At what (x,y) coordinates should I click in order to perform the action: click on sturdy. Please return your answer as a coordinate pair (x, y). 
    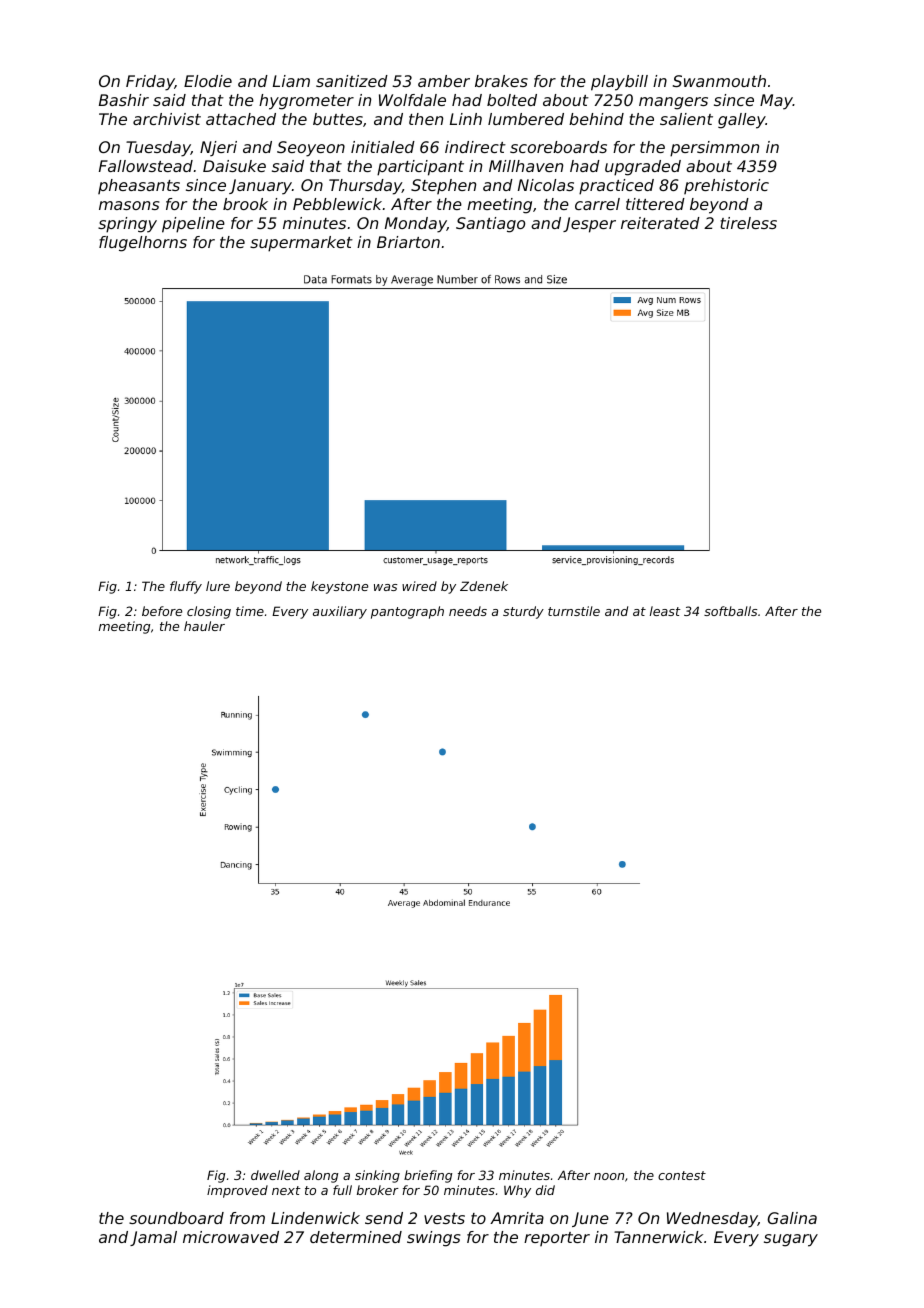
    Looking at the image, I should click on (523, 612).
